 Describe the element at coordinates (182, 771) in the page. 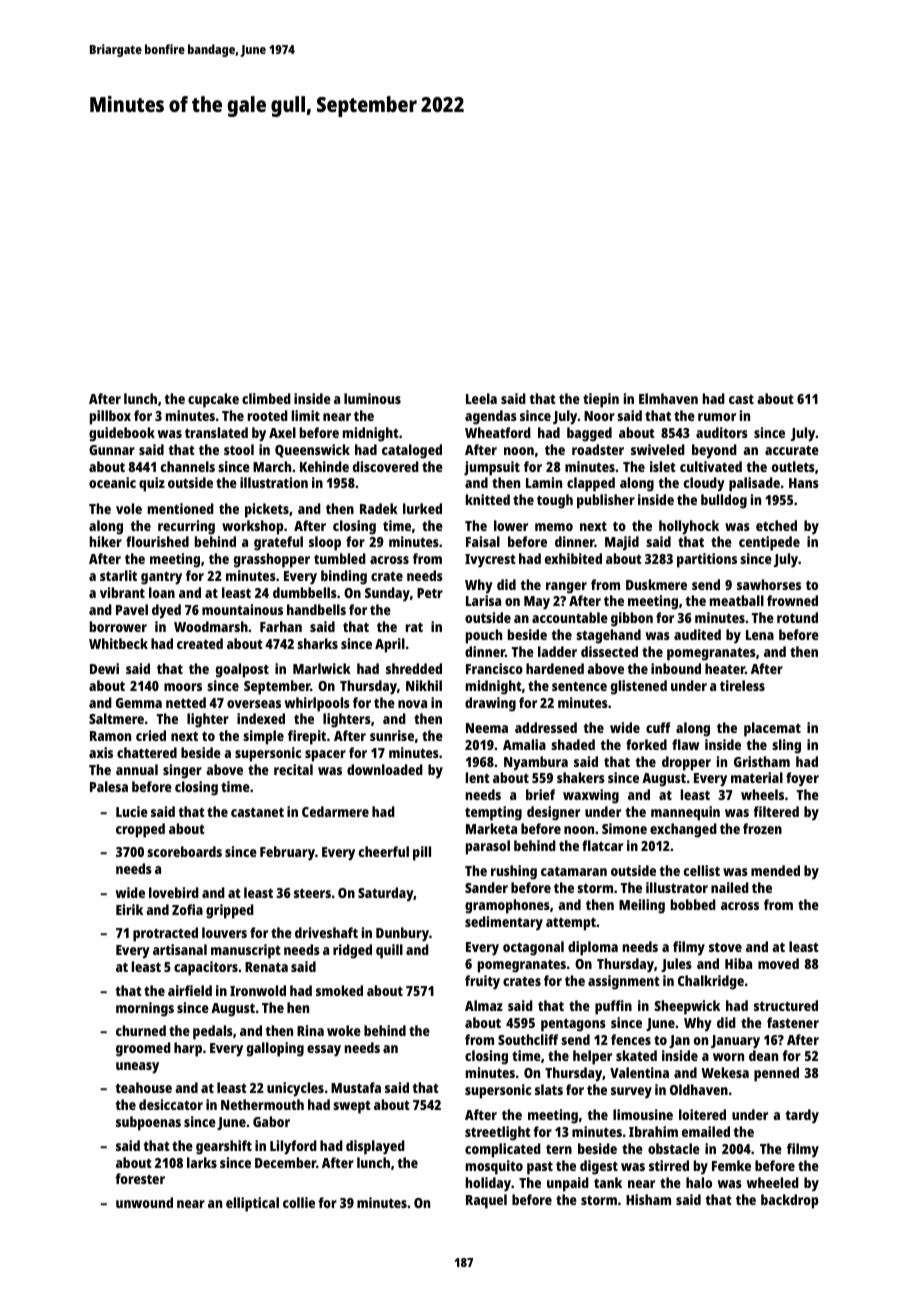

I see `singer` at that location.
